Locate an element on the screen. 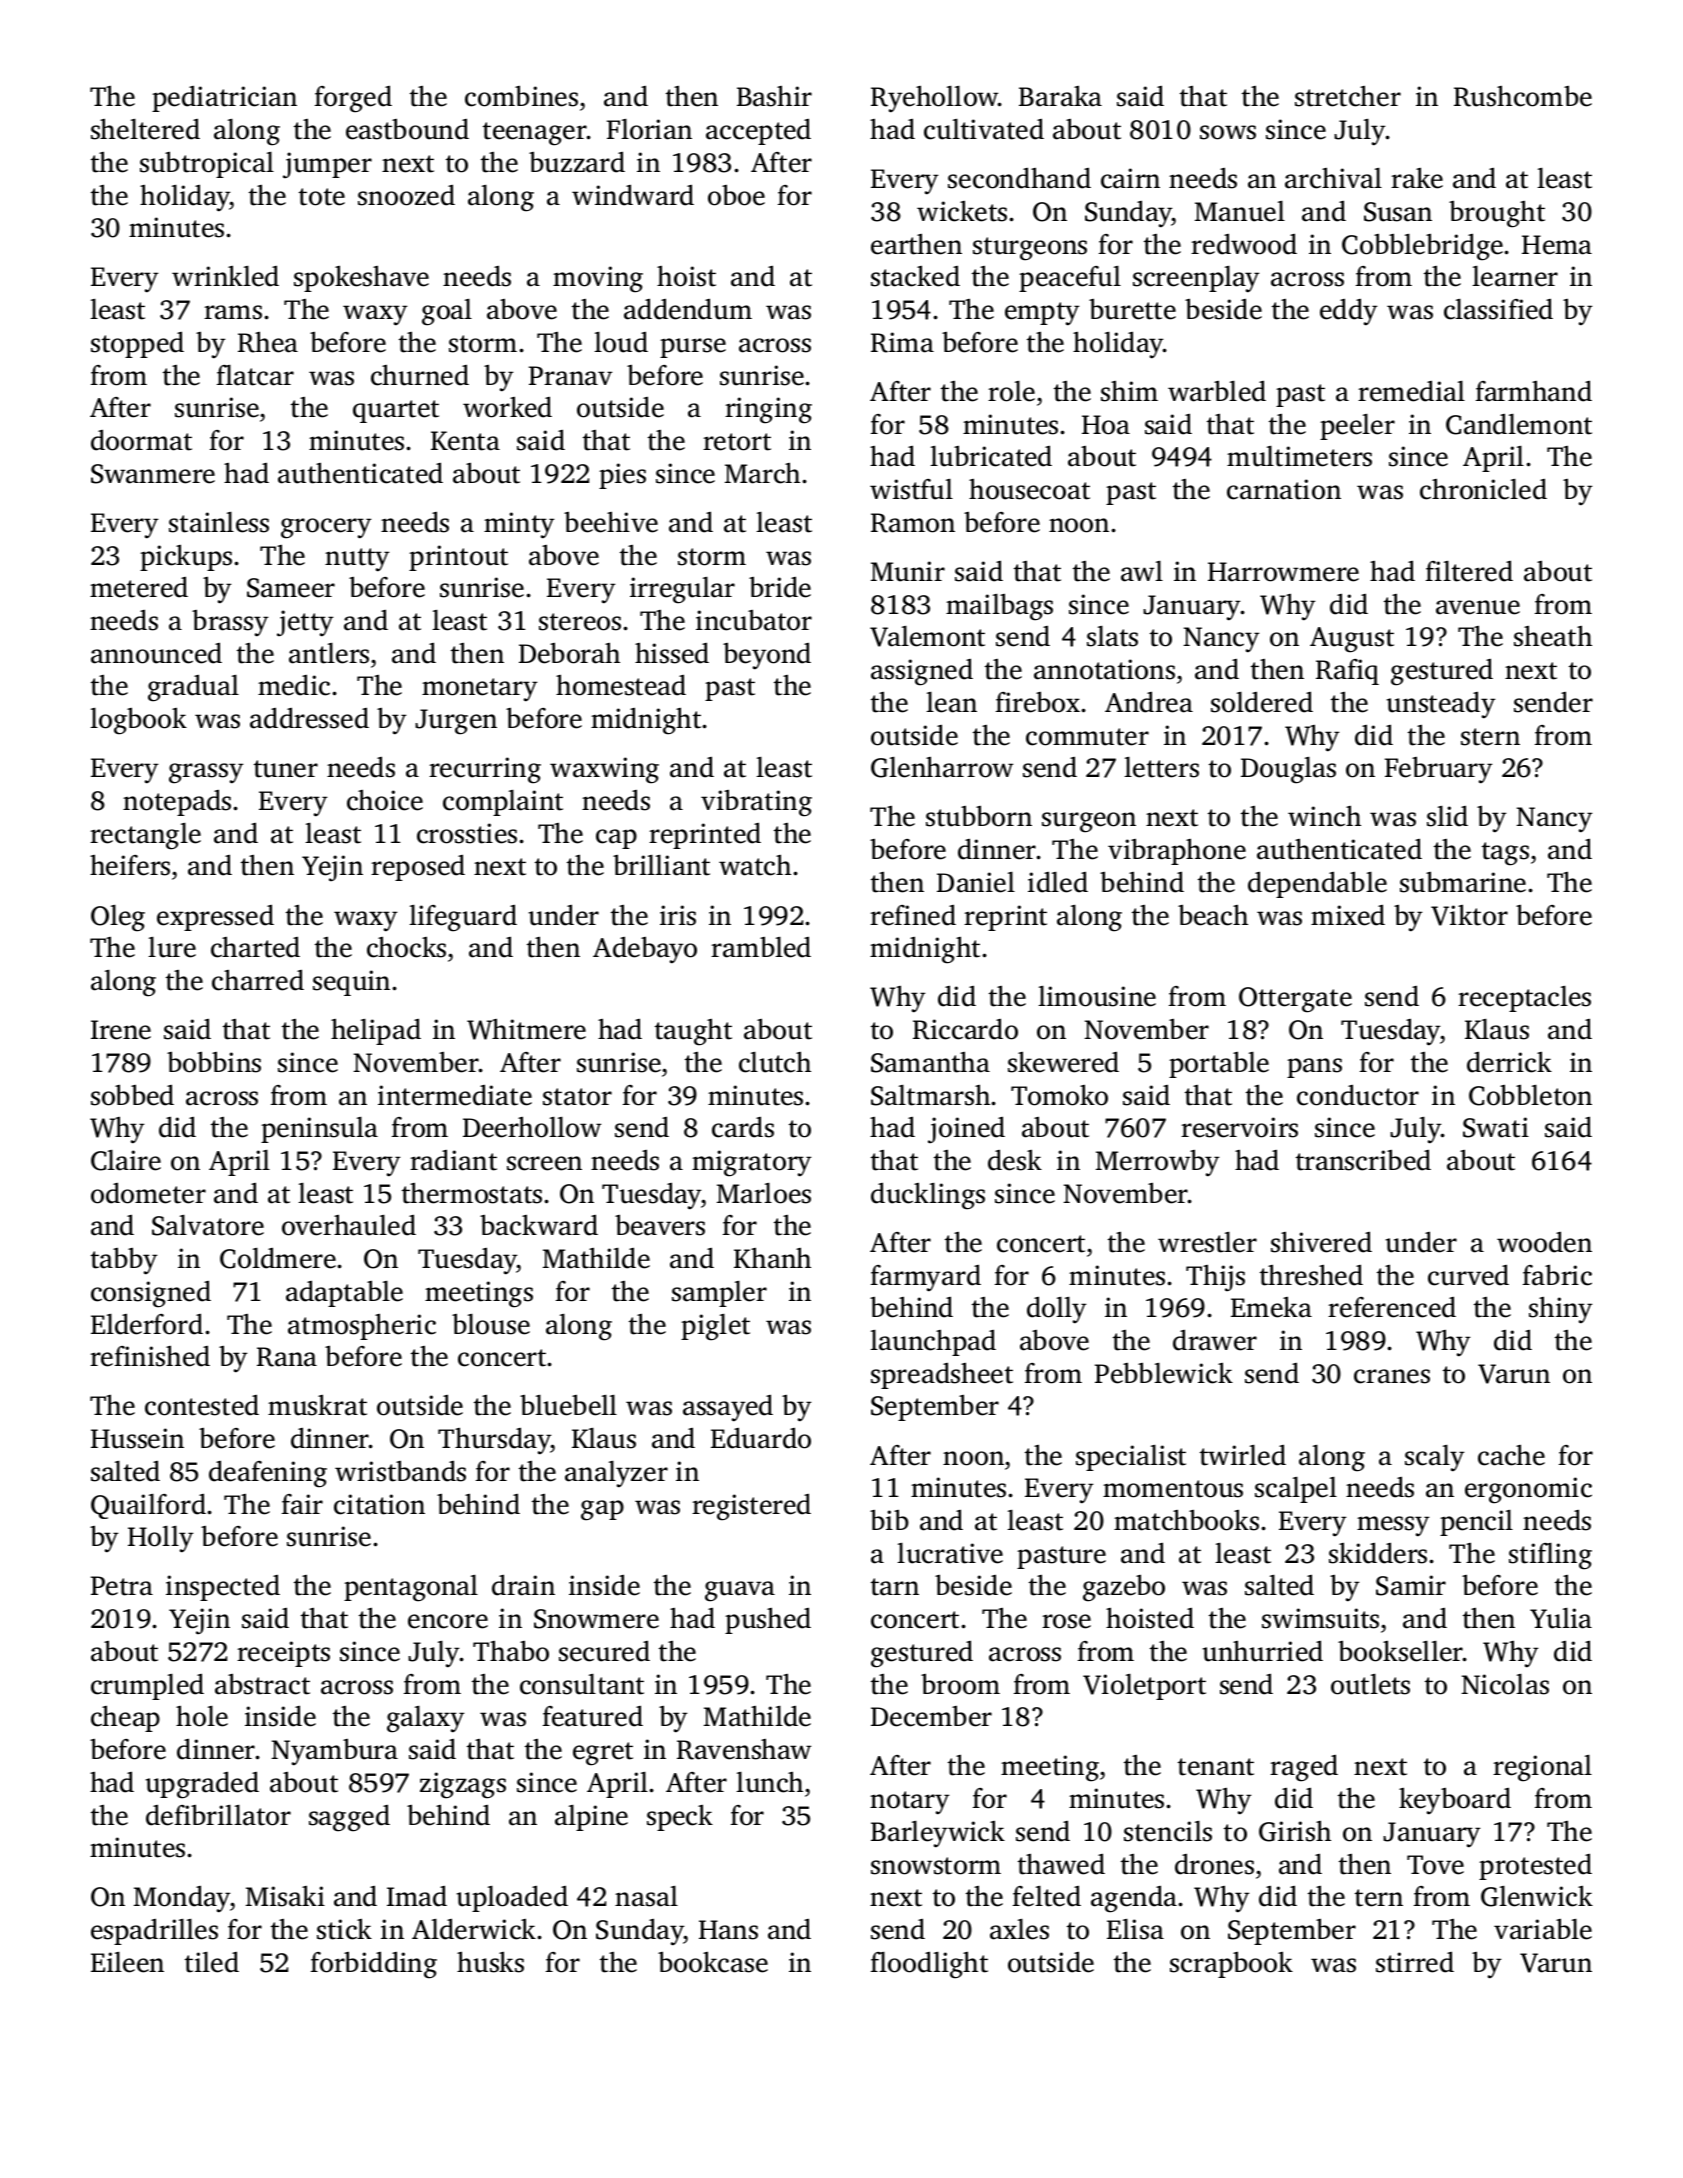 The image size is (1683, 2178). addressed is located at coordinates (309, 718).
